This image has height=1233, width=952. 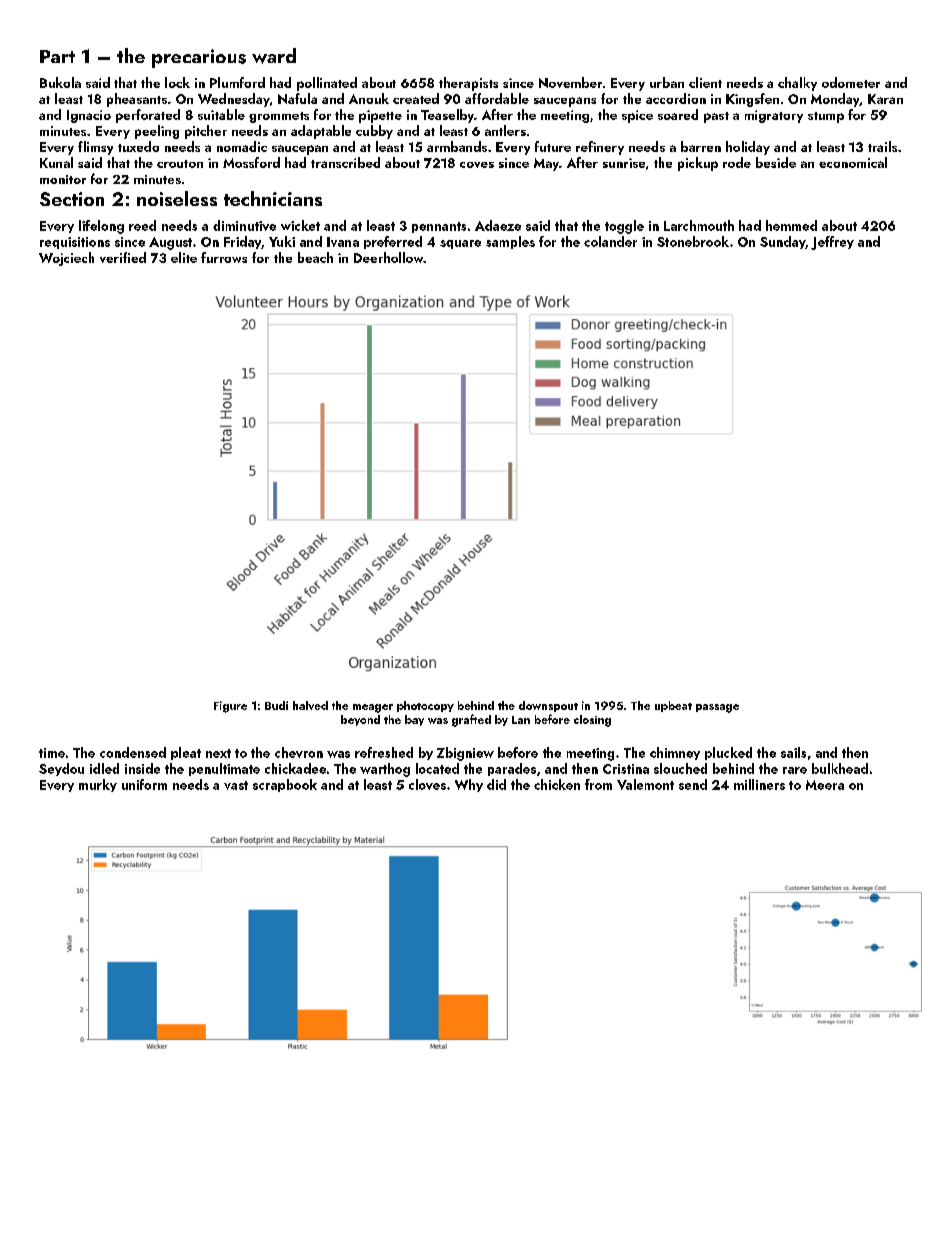 I want to click on future, so click(x=553, y=146).
